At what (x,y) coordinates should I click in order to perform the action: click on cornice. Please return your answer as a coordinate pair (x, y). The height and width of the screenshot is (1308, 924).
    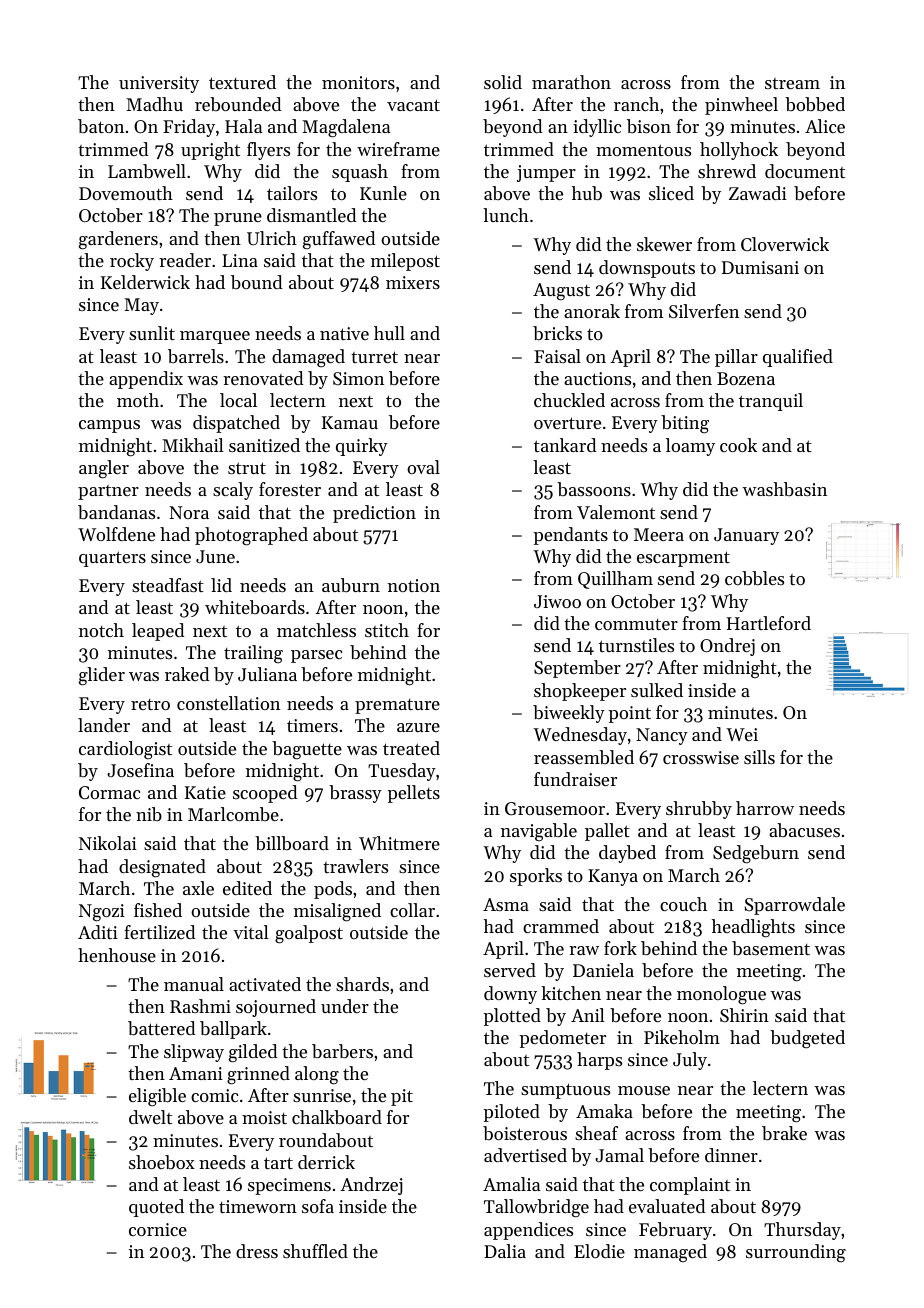
    Looking at the image, I should click on (158, 1229).
